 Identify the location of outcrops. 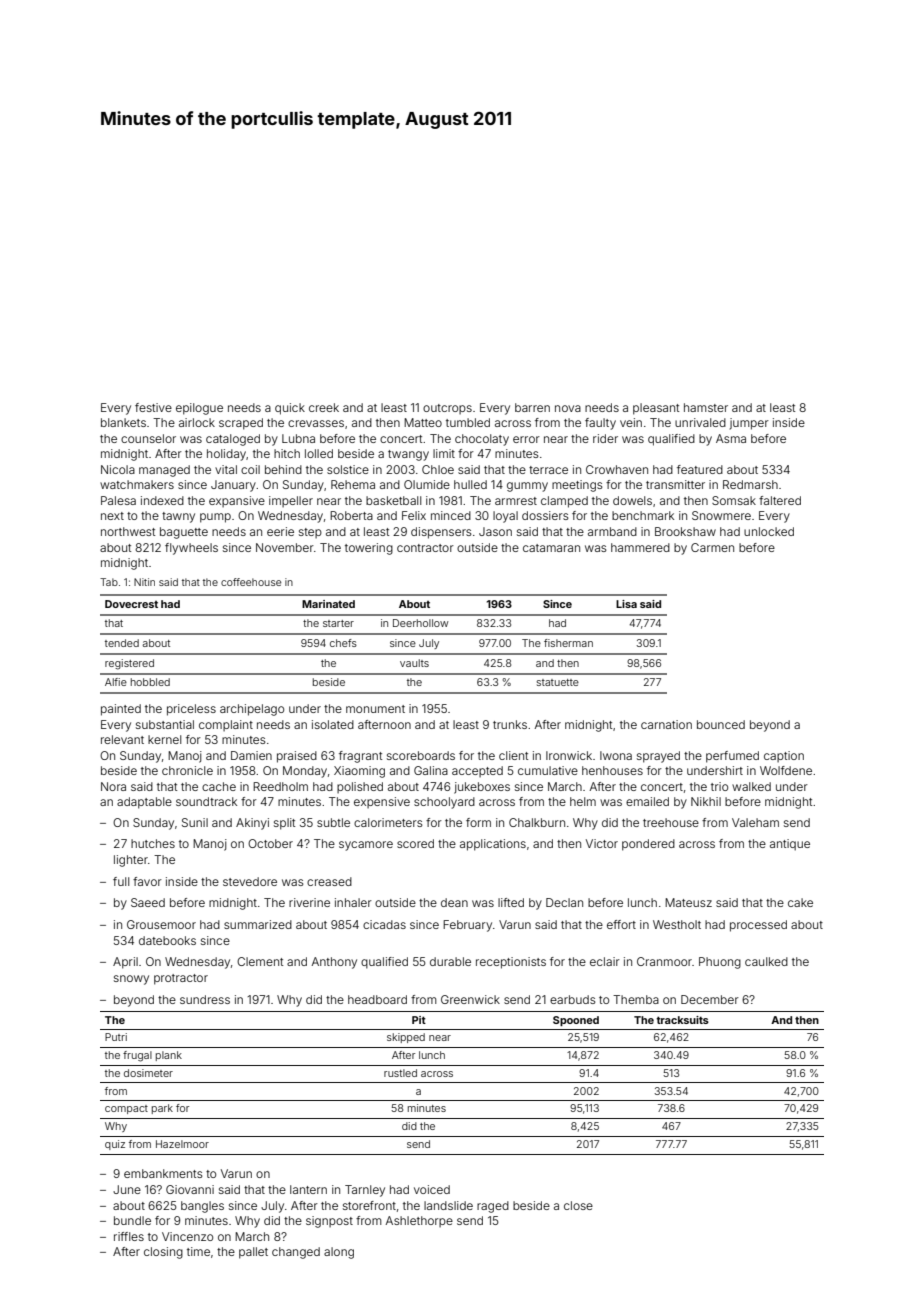
(447, 409).
